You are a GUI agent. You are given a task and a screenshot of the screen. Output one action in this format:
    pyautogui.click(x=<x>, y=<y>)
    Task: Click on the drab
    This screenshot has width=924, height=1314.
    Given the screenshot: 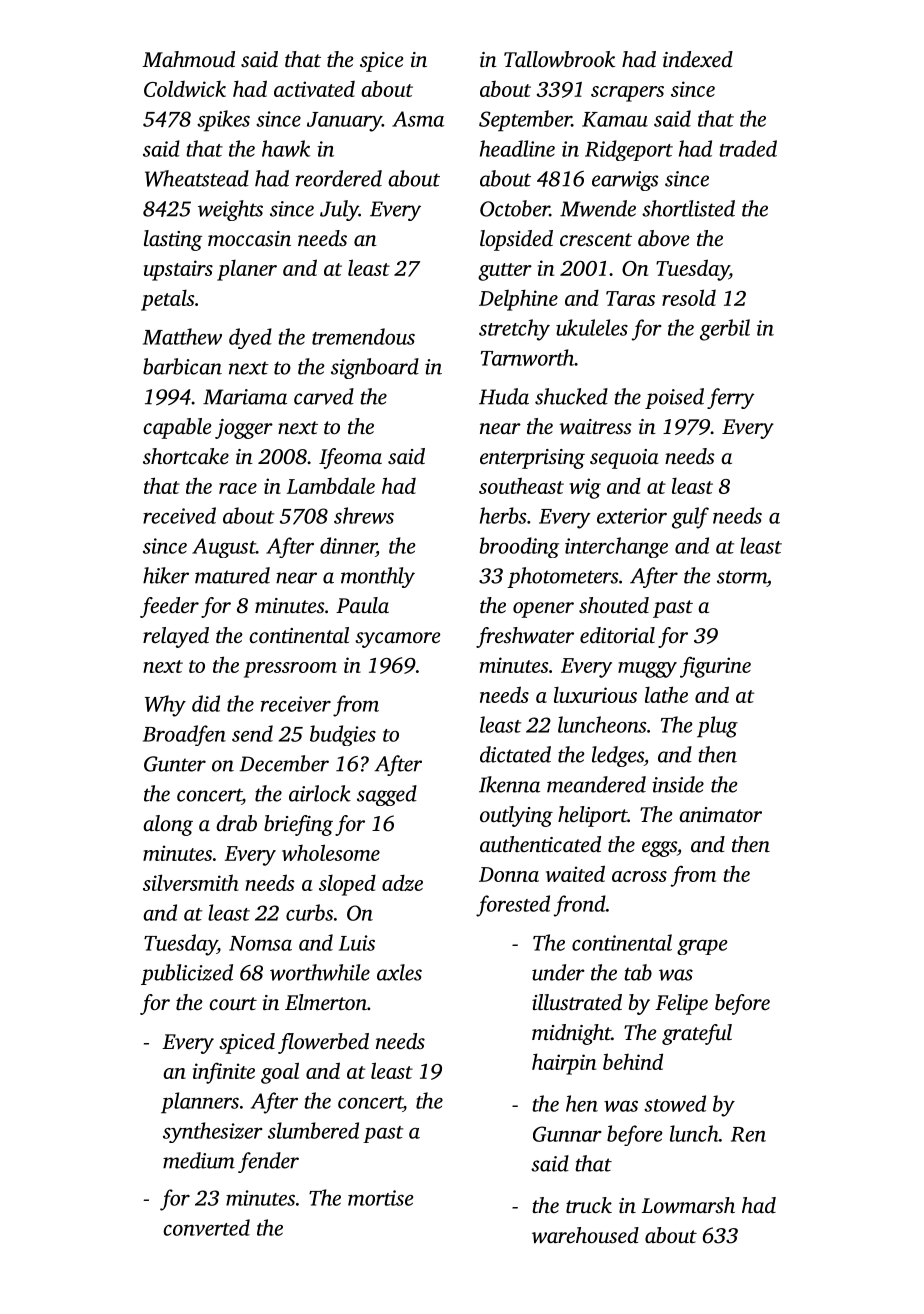 What is the action you would take?
    pyautogui.click(x=236, y=823)
